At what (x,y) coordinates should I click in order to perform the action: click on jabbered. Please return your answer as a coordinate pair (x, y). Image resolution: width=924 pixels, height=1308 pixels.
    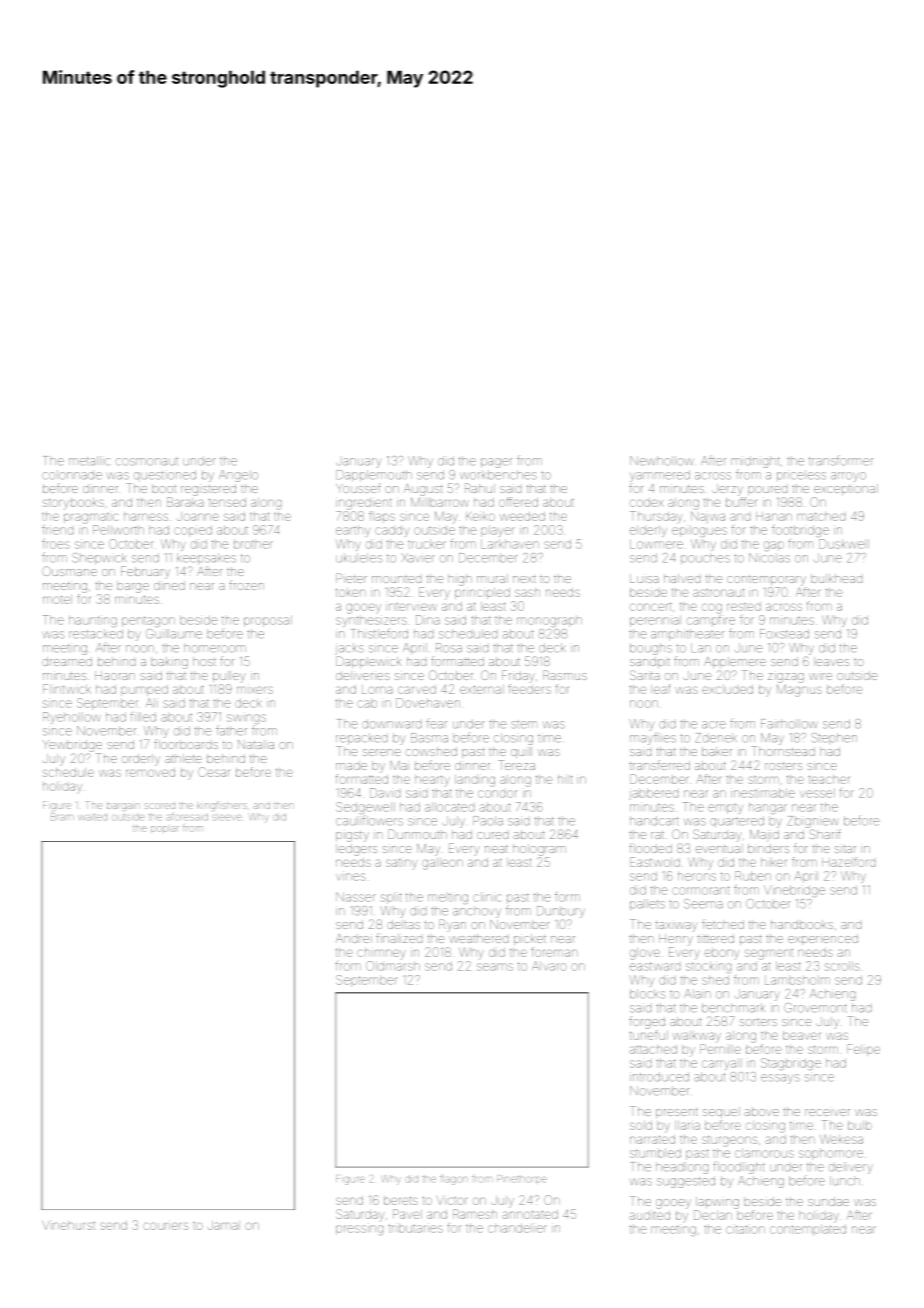
    Looking at the image, I should click on (653, 794).
